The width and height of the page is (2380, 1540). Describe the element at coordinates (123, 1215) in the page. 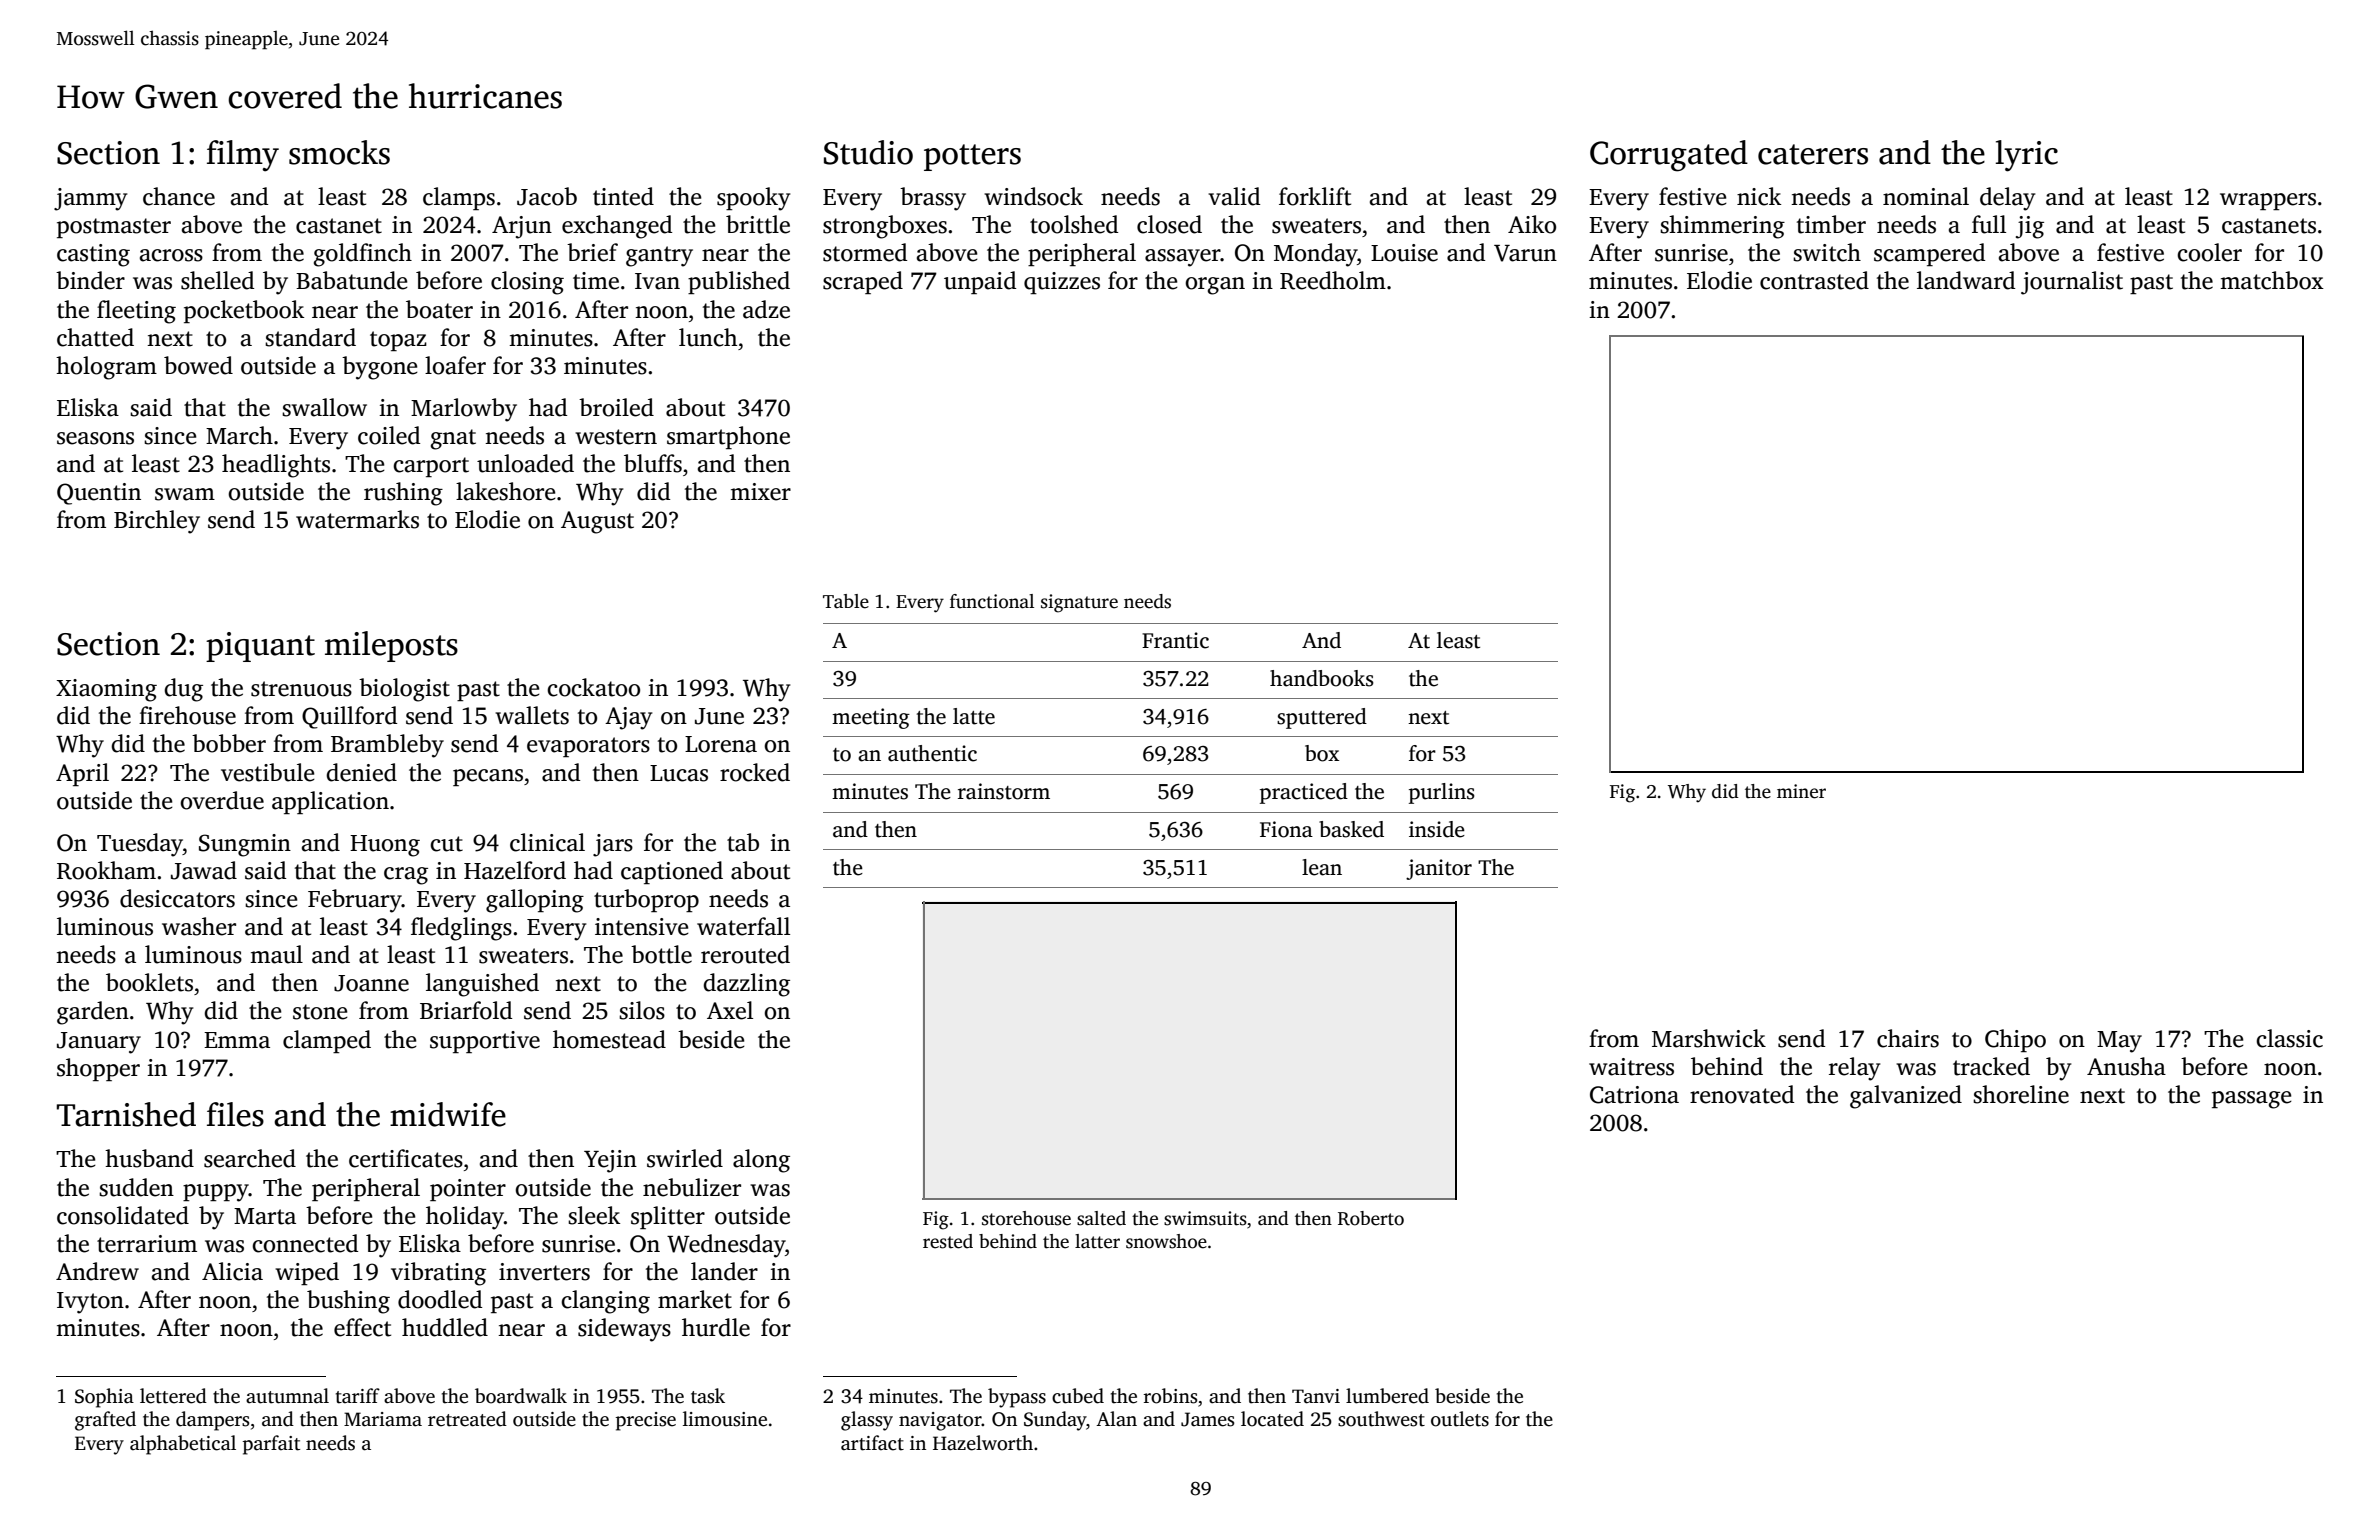

I see `consolidated` at that location.
